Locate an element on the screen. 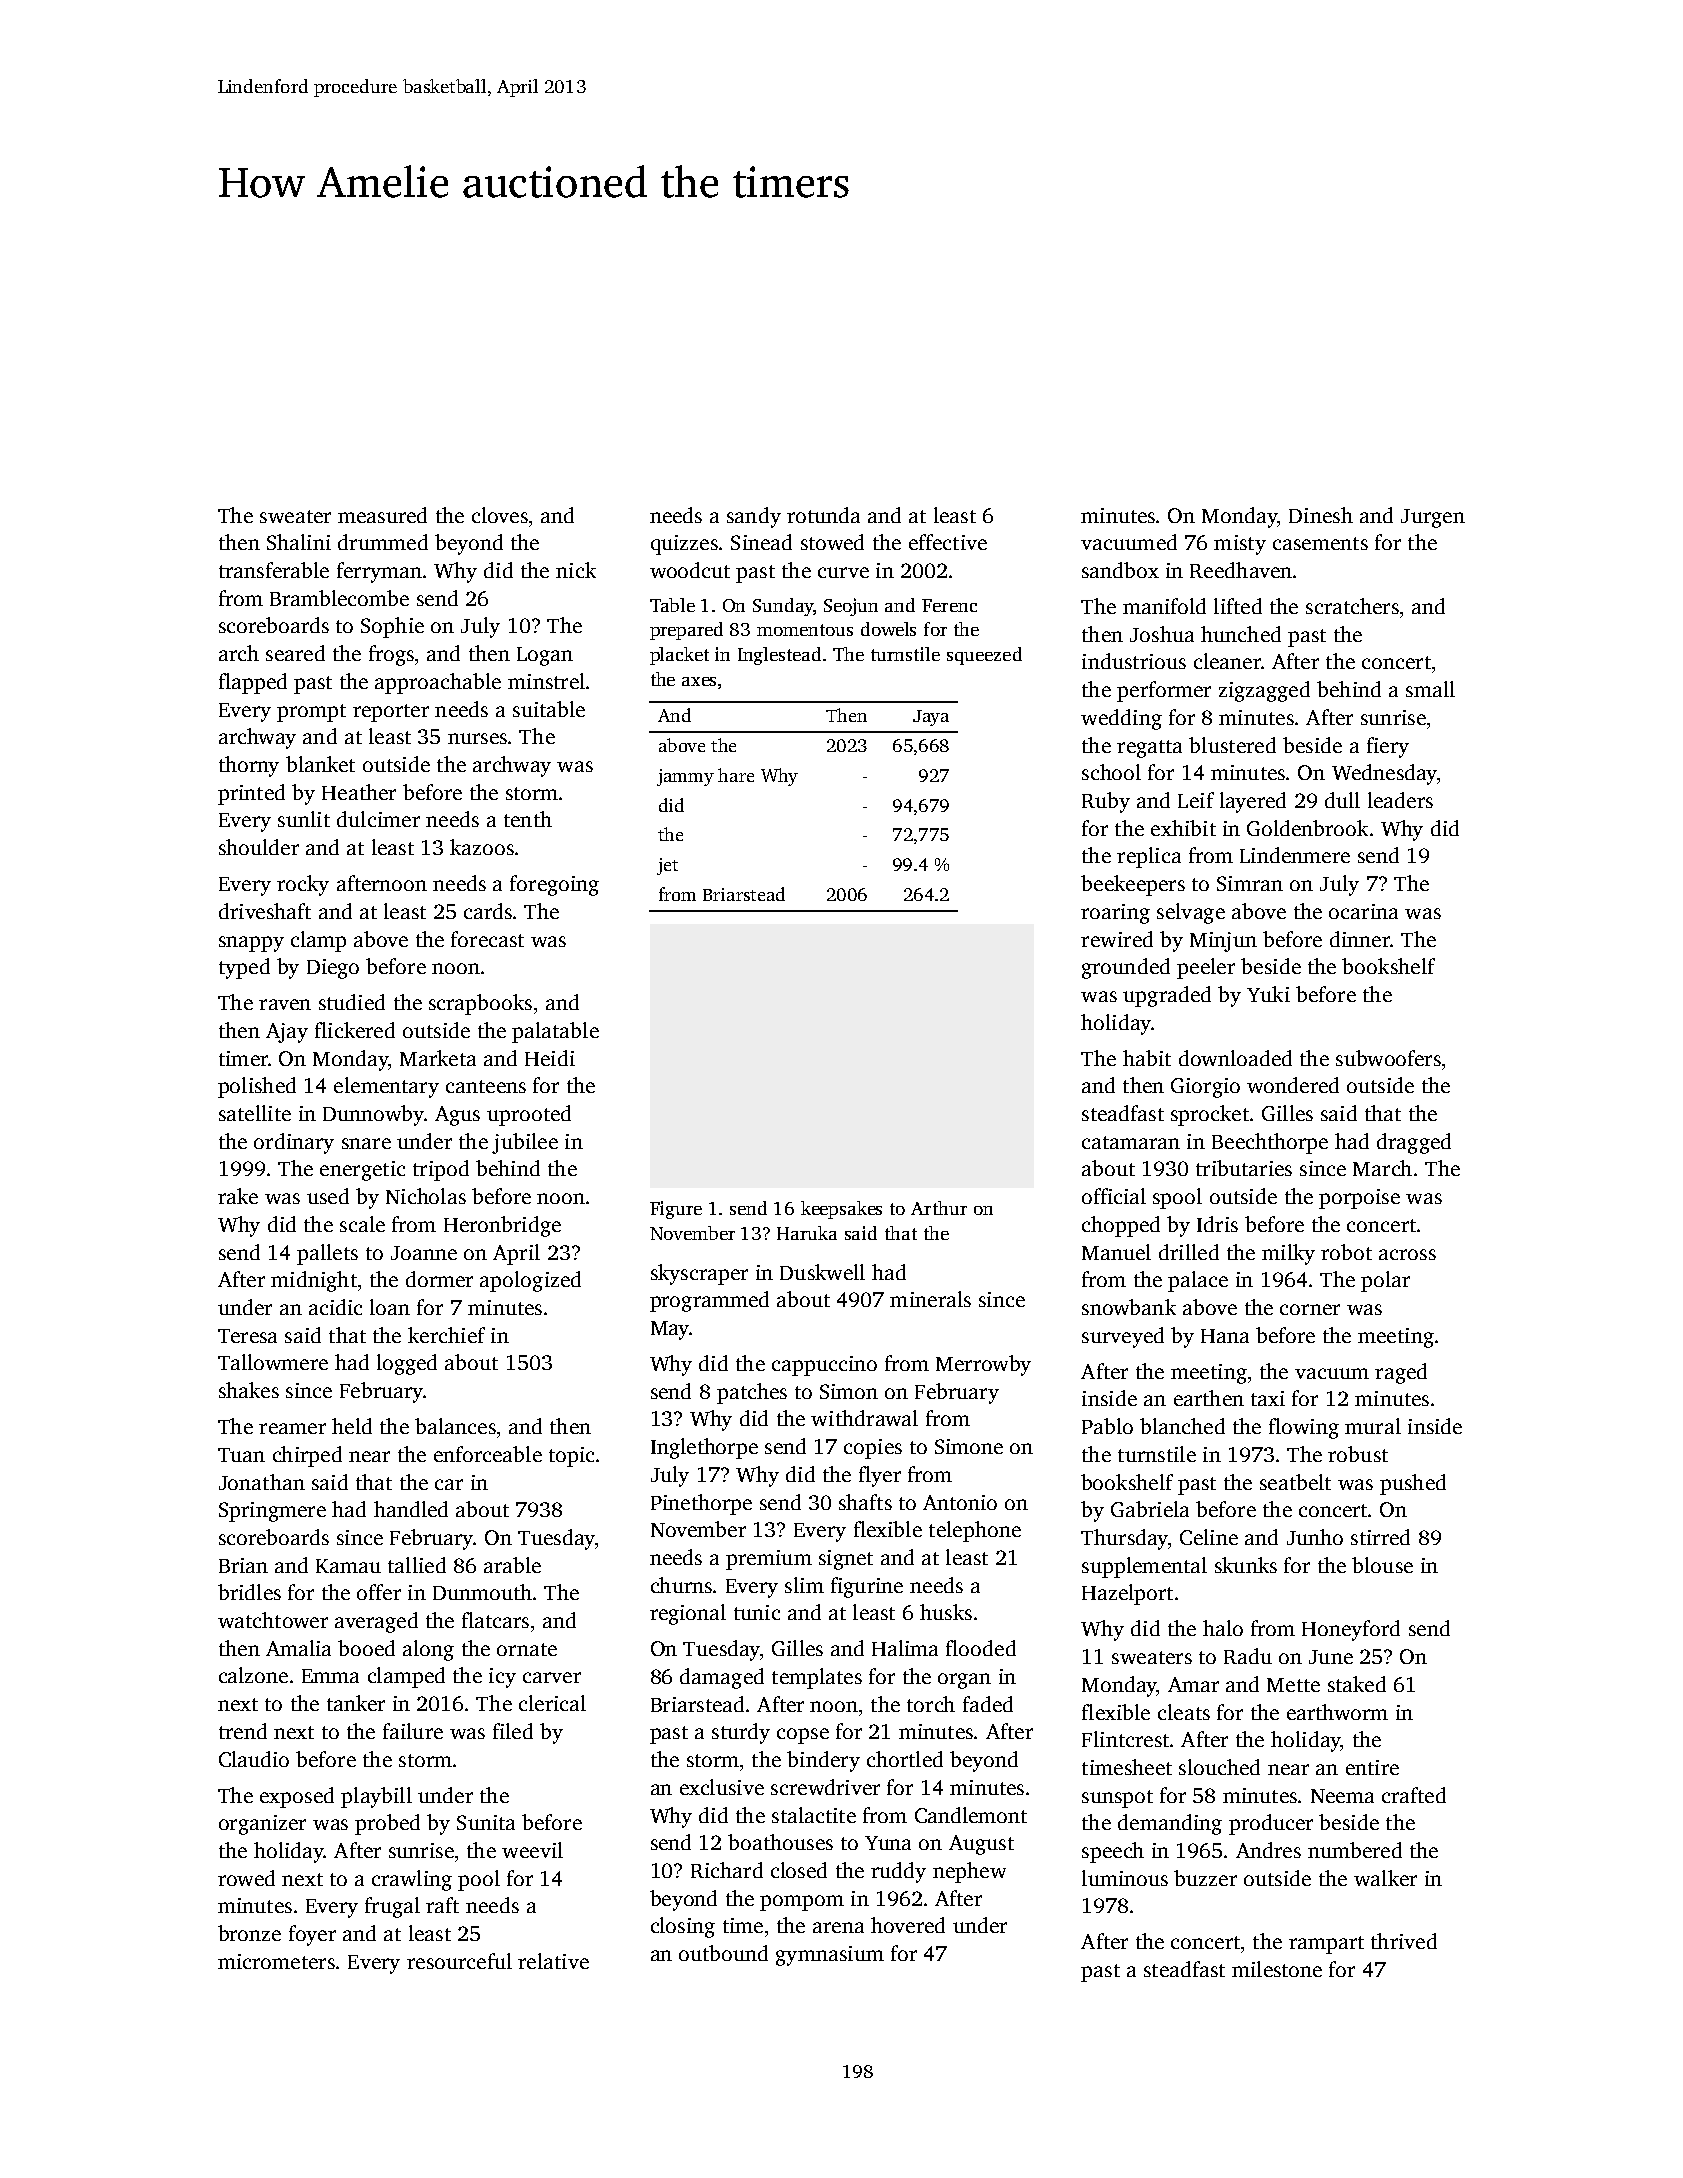  snowbank is located at coordinates (1129, 1307).
